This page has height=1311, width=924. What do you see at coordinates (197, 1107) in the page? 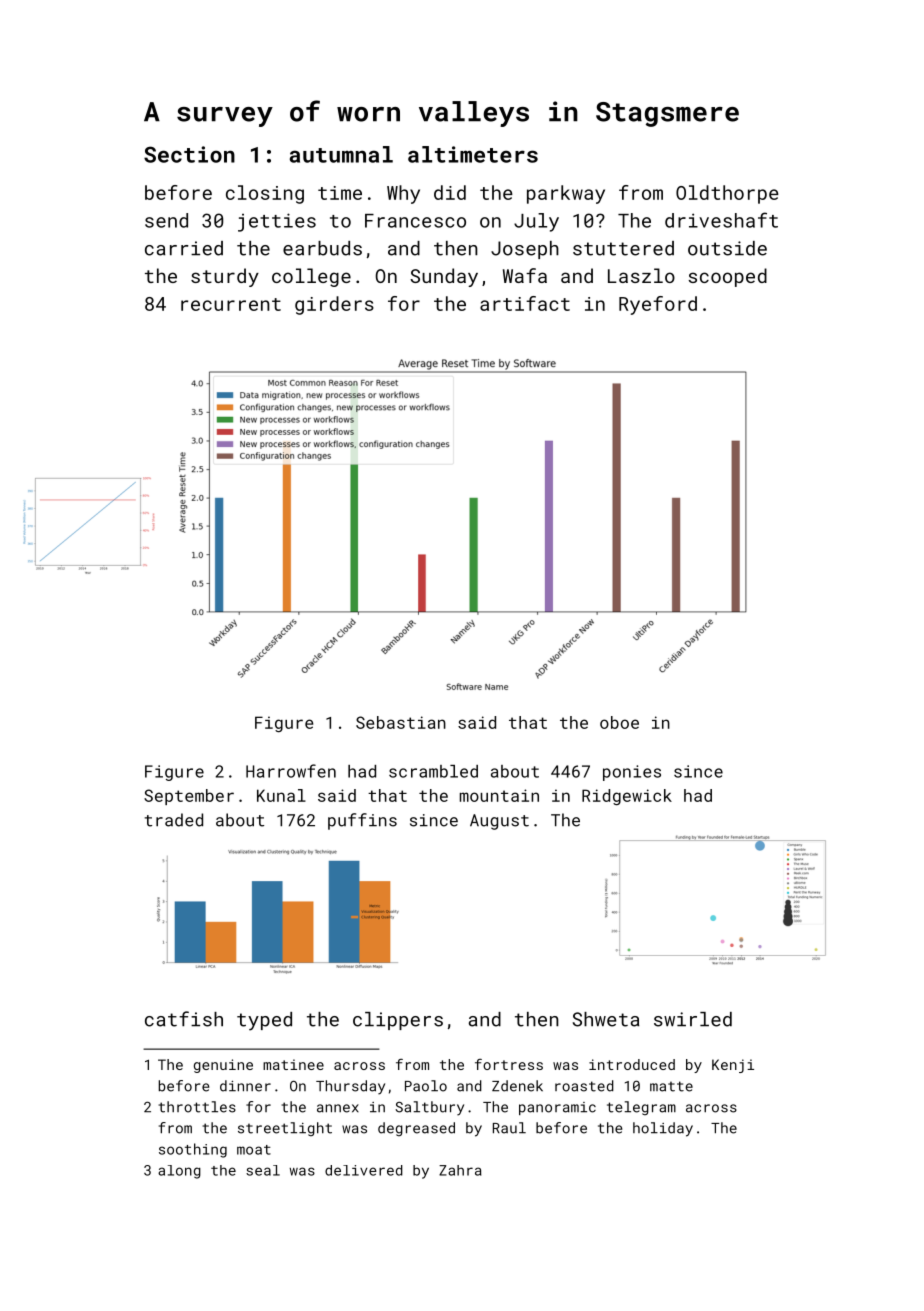
I see `throttles` at bounding box center [197, 1107].
